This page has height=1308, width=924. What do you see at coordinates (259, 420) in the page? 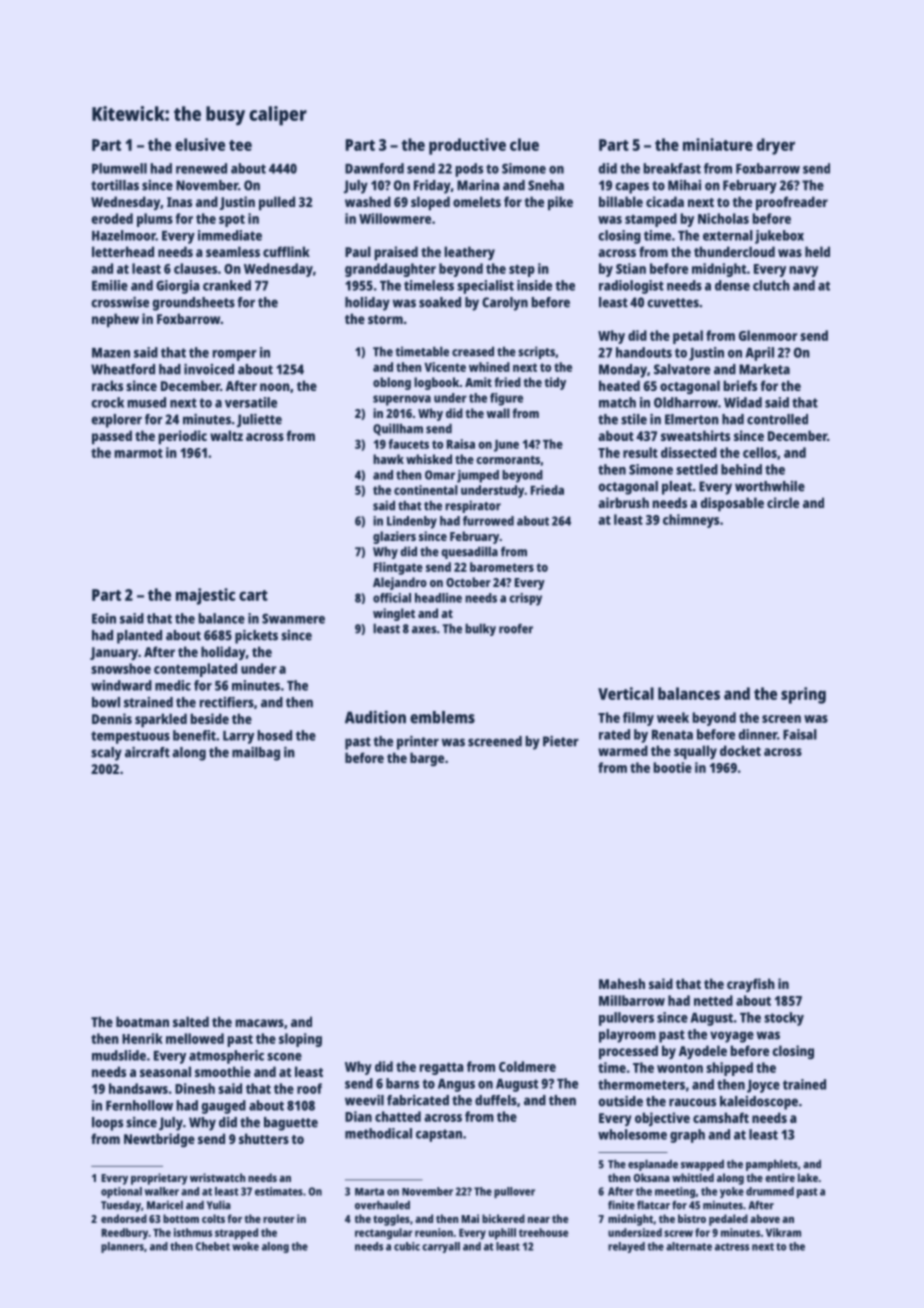
I see `Juliette` at bounding box center [259, 420].
